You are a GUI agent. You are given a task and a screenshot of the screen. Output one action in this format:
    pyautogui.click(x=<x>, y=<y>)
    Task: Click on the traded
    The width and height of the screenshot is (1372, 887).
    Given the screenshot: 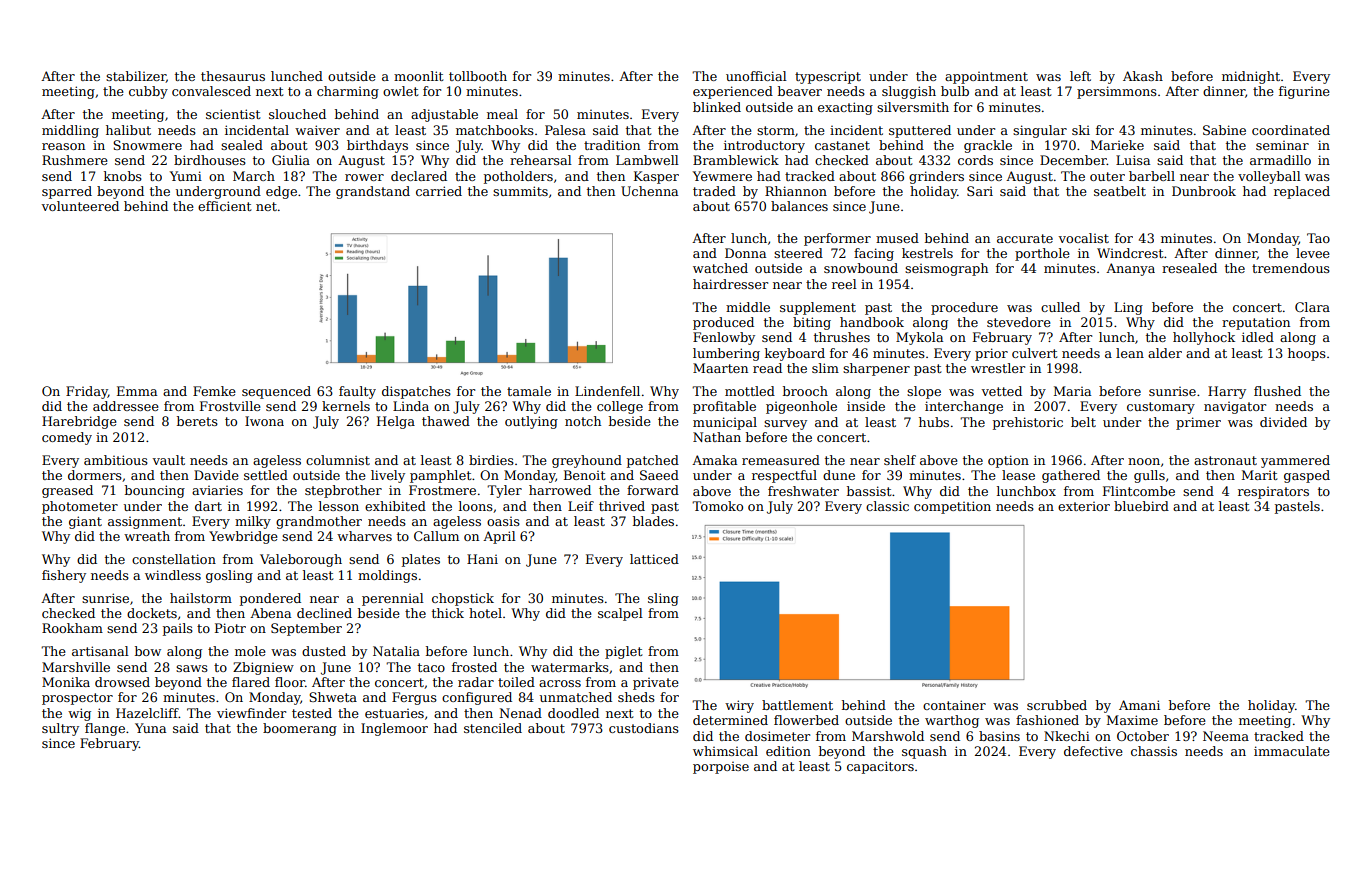 What is the action you would take?
    pyautogui.click(x=714, y=191)
